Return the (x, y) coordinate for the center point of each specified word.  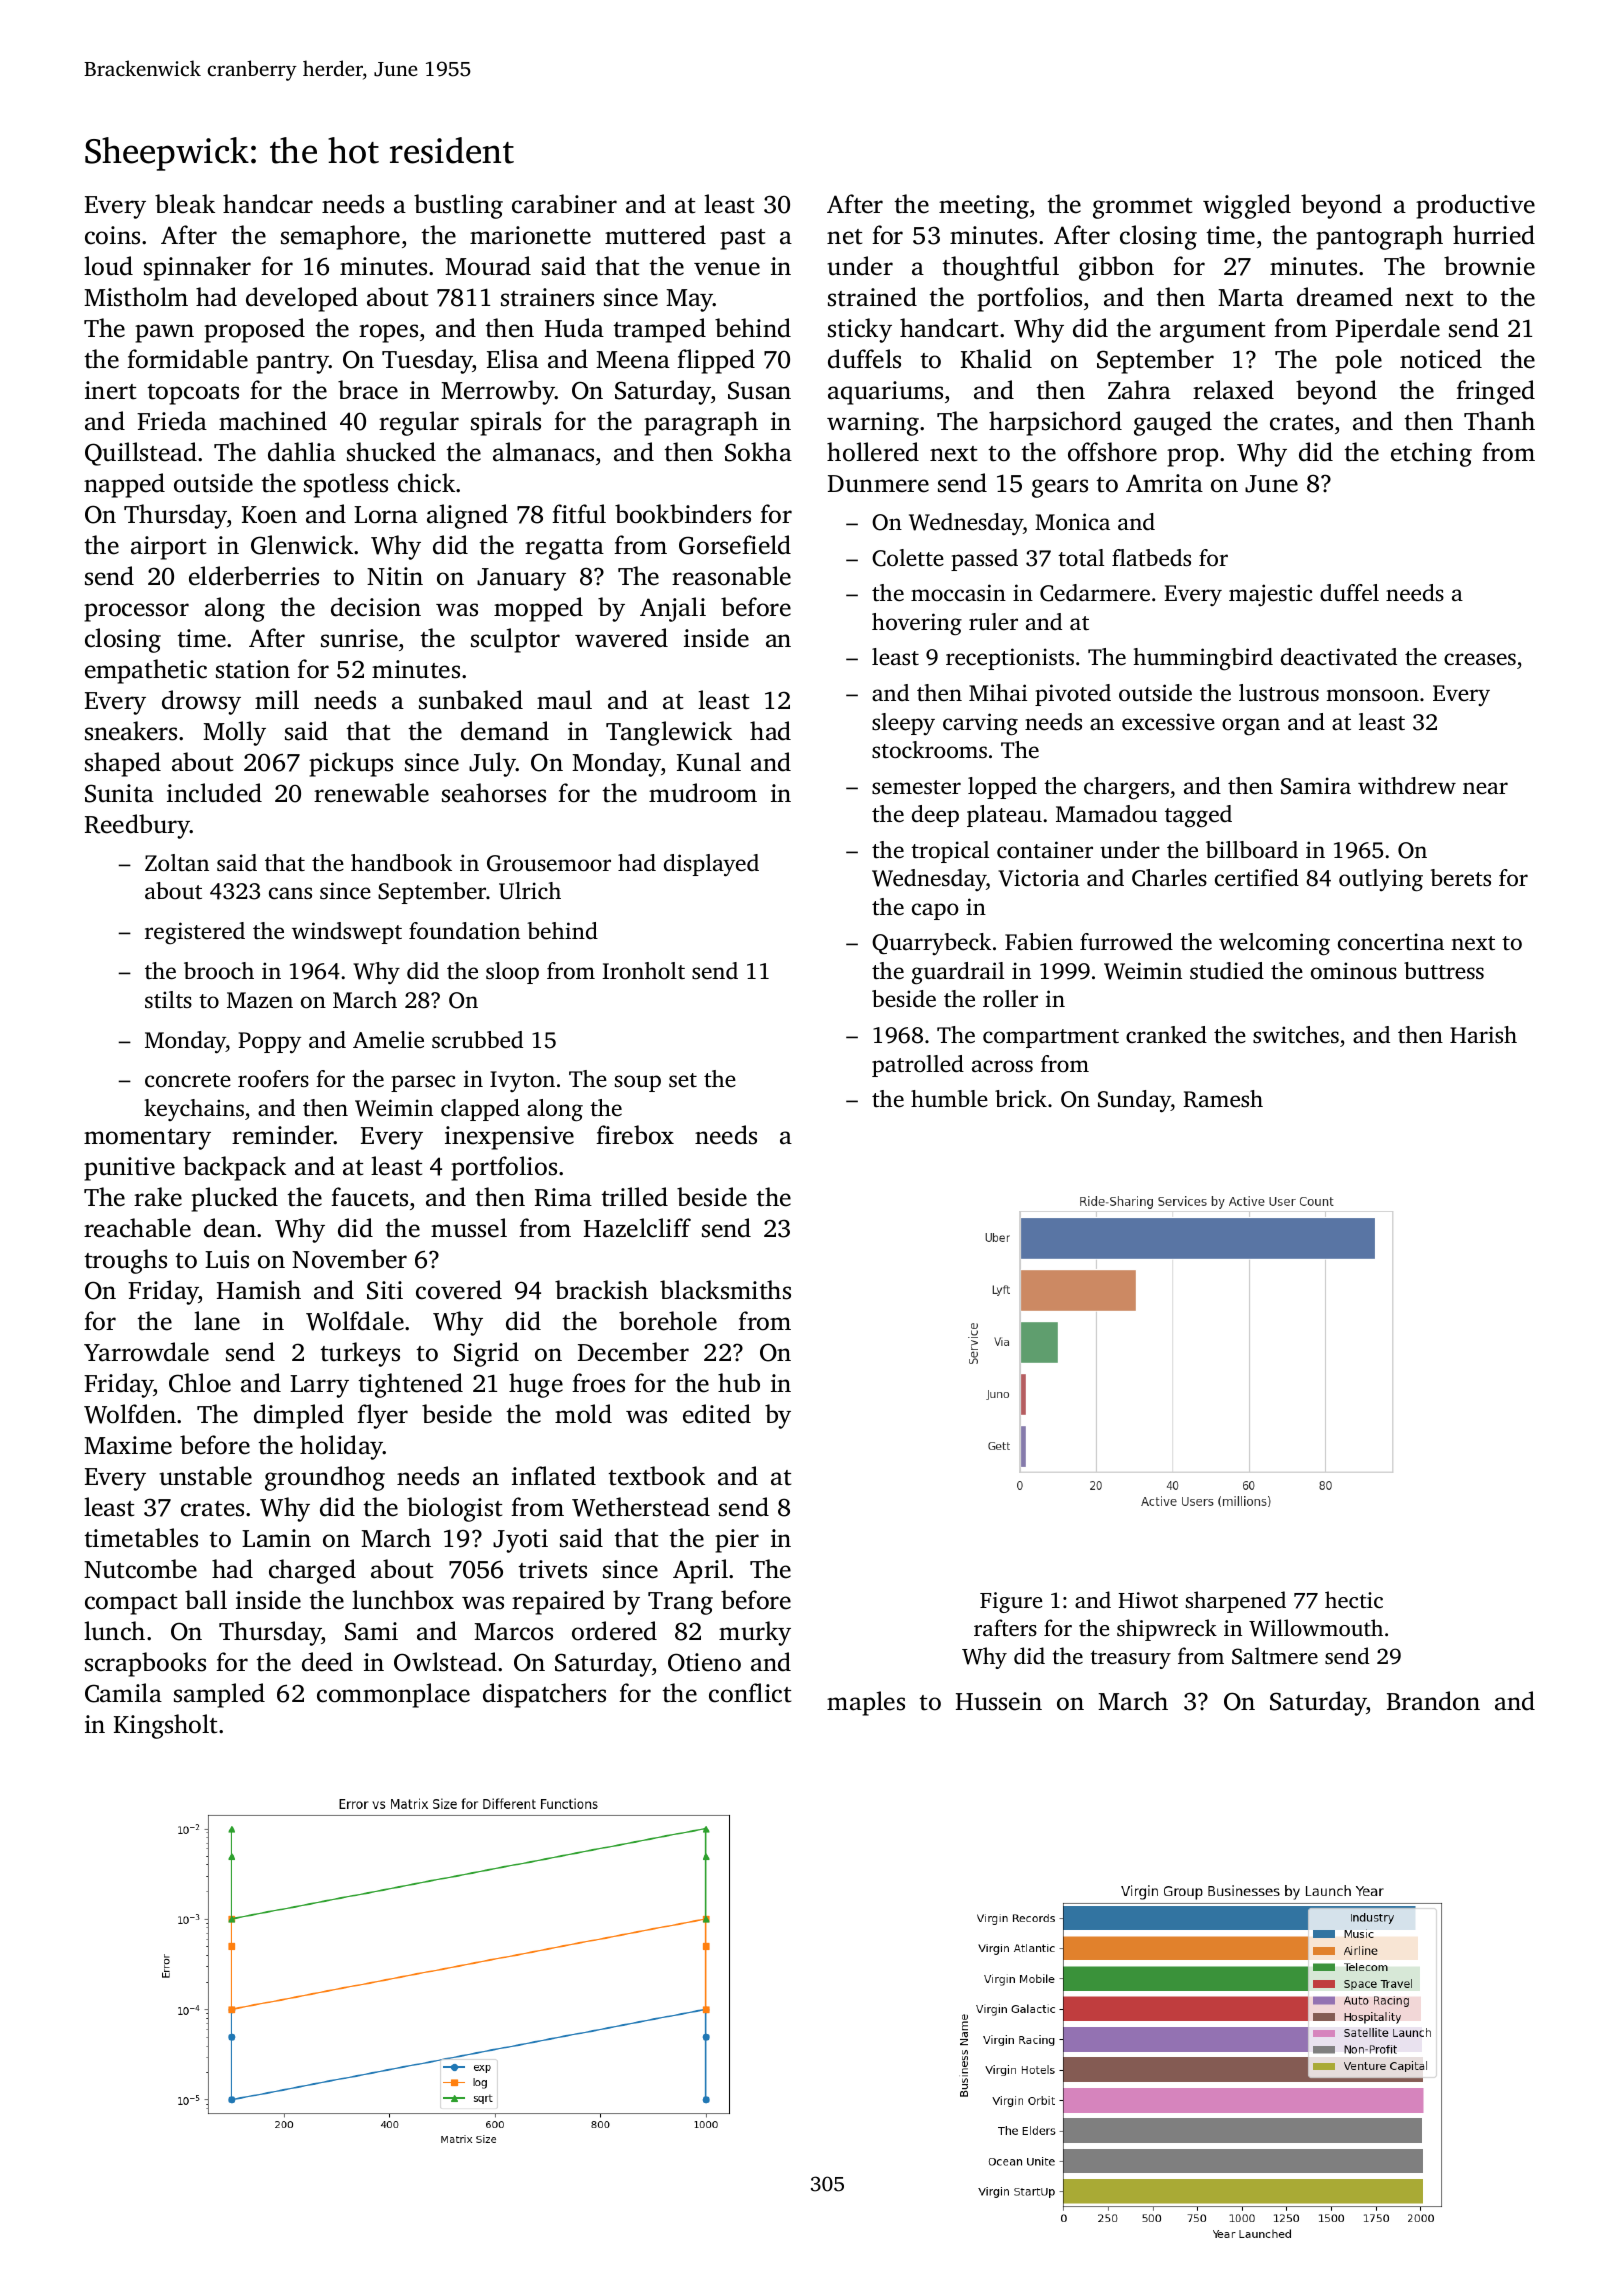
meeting (984, 207)
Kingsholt (165, 1726)
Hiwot (1148, 1600)
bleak (185, 204)
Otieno (704, 1662)
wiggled (1247, 206)
